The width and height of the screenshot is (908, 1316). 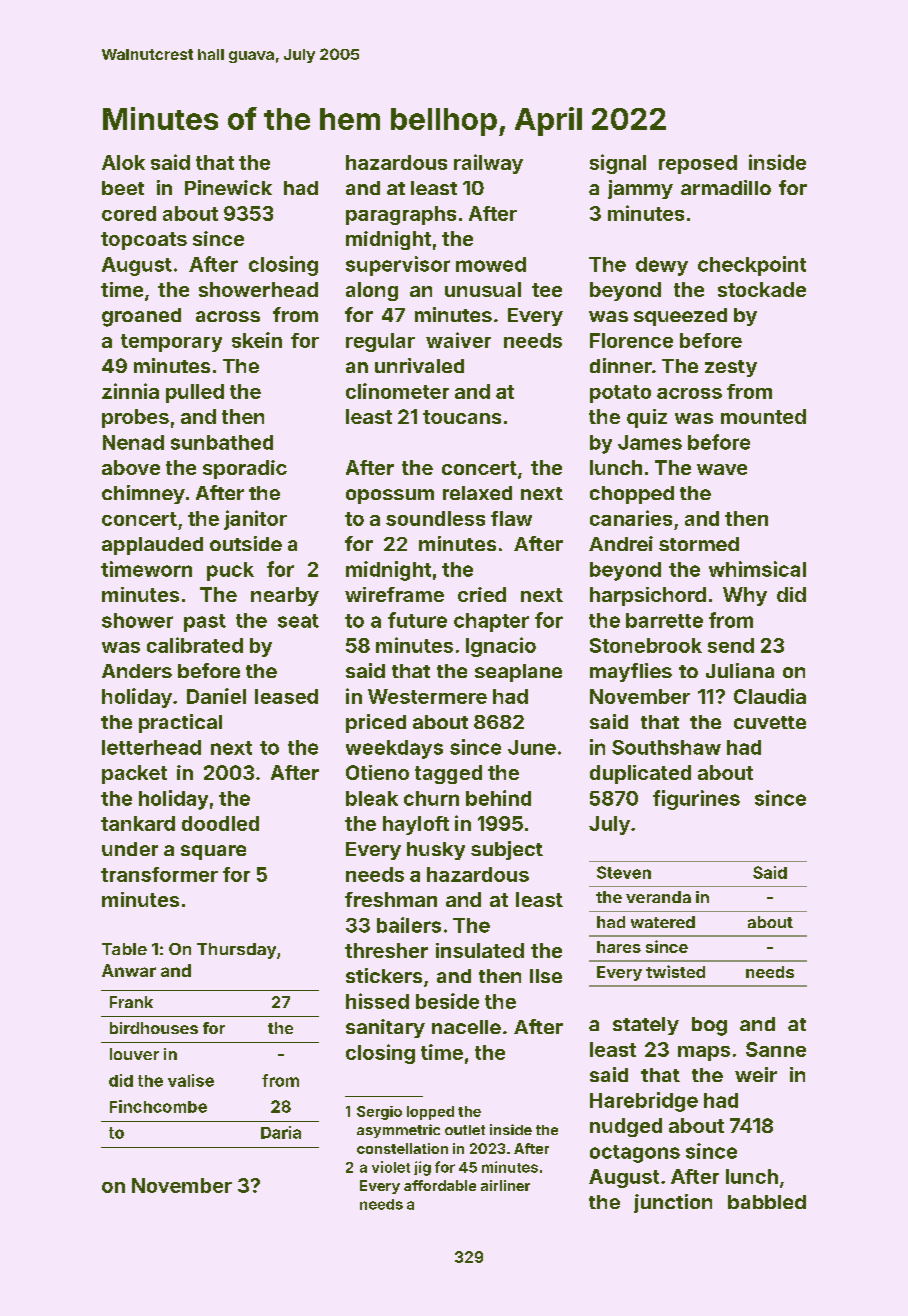 What do you see at coordinates (505, 1185) in the screenshot?
I see `airliner` at bounding box center [505, 1185].
